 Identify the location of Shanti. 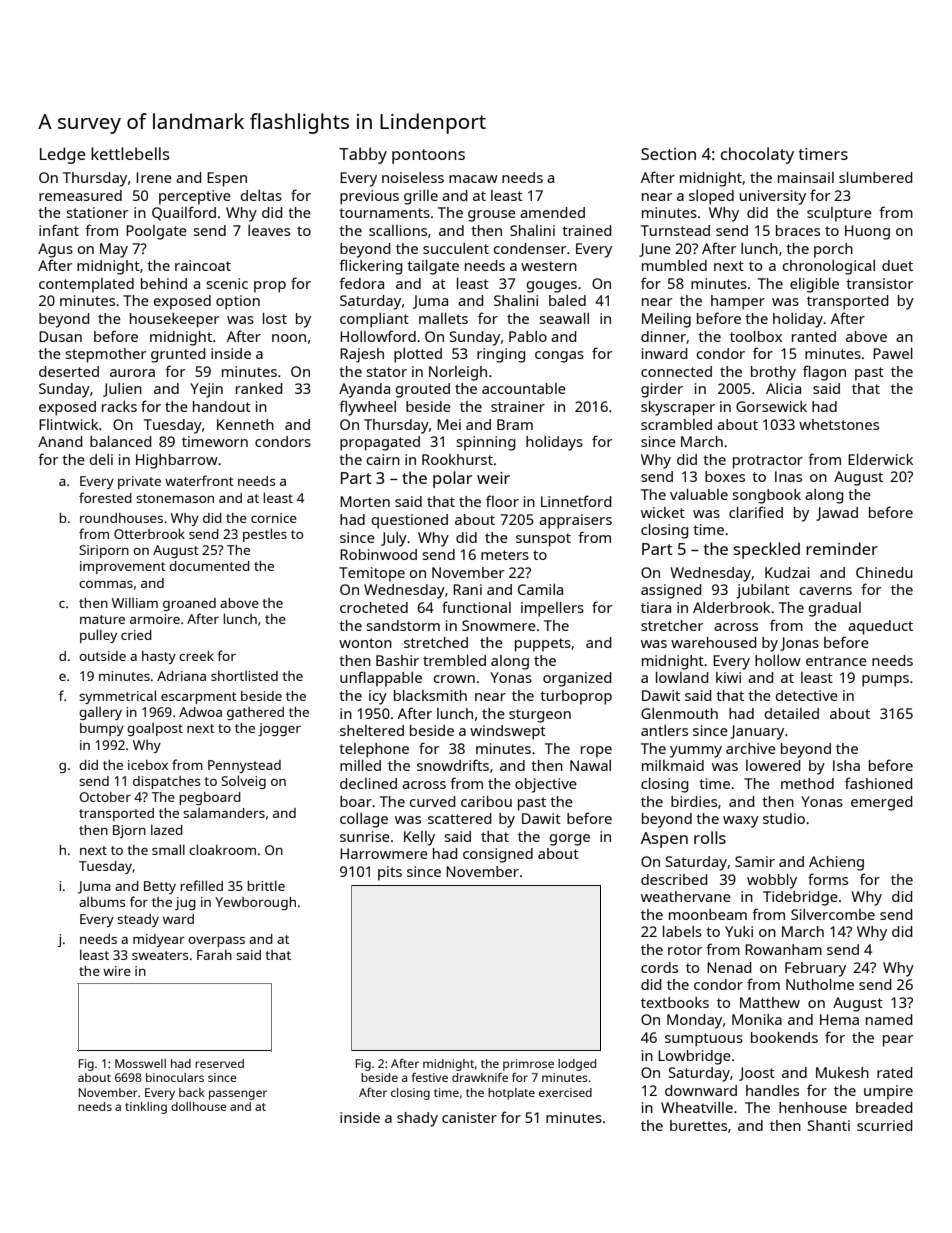
(829, 1125).
